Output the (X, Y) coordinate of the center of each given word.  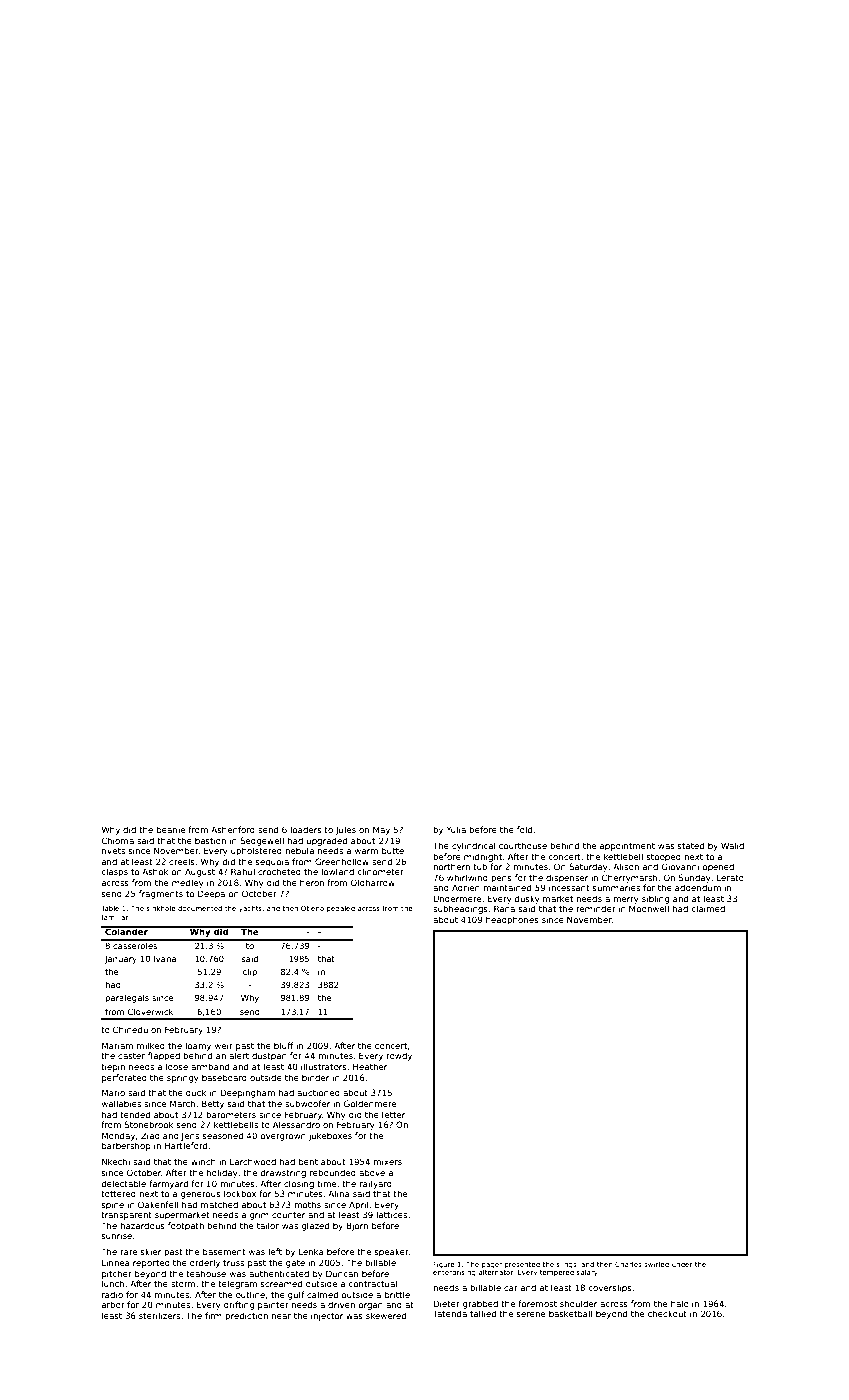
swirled (656, 1264)
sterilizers (159, 1315)
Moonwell (649, 908)
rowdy (399, 1056)
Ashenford (233, 829)
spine (113, 1205)
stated (691, 845)
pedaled (341, 908)
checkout (667, 1313)
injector (327, 1316)
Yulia (456, 829)
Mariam (117, 1045)
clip (250, 972)
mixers (388, 1161)
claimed (708, 908)
